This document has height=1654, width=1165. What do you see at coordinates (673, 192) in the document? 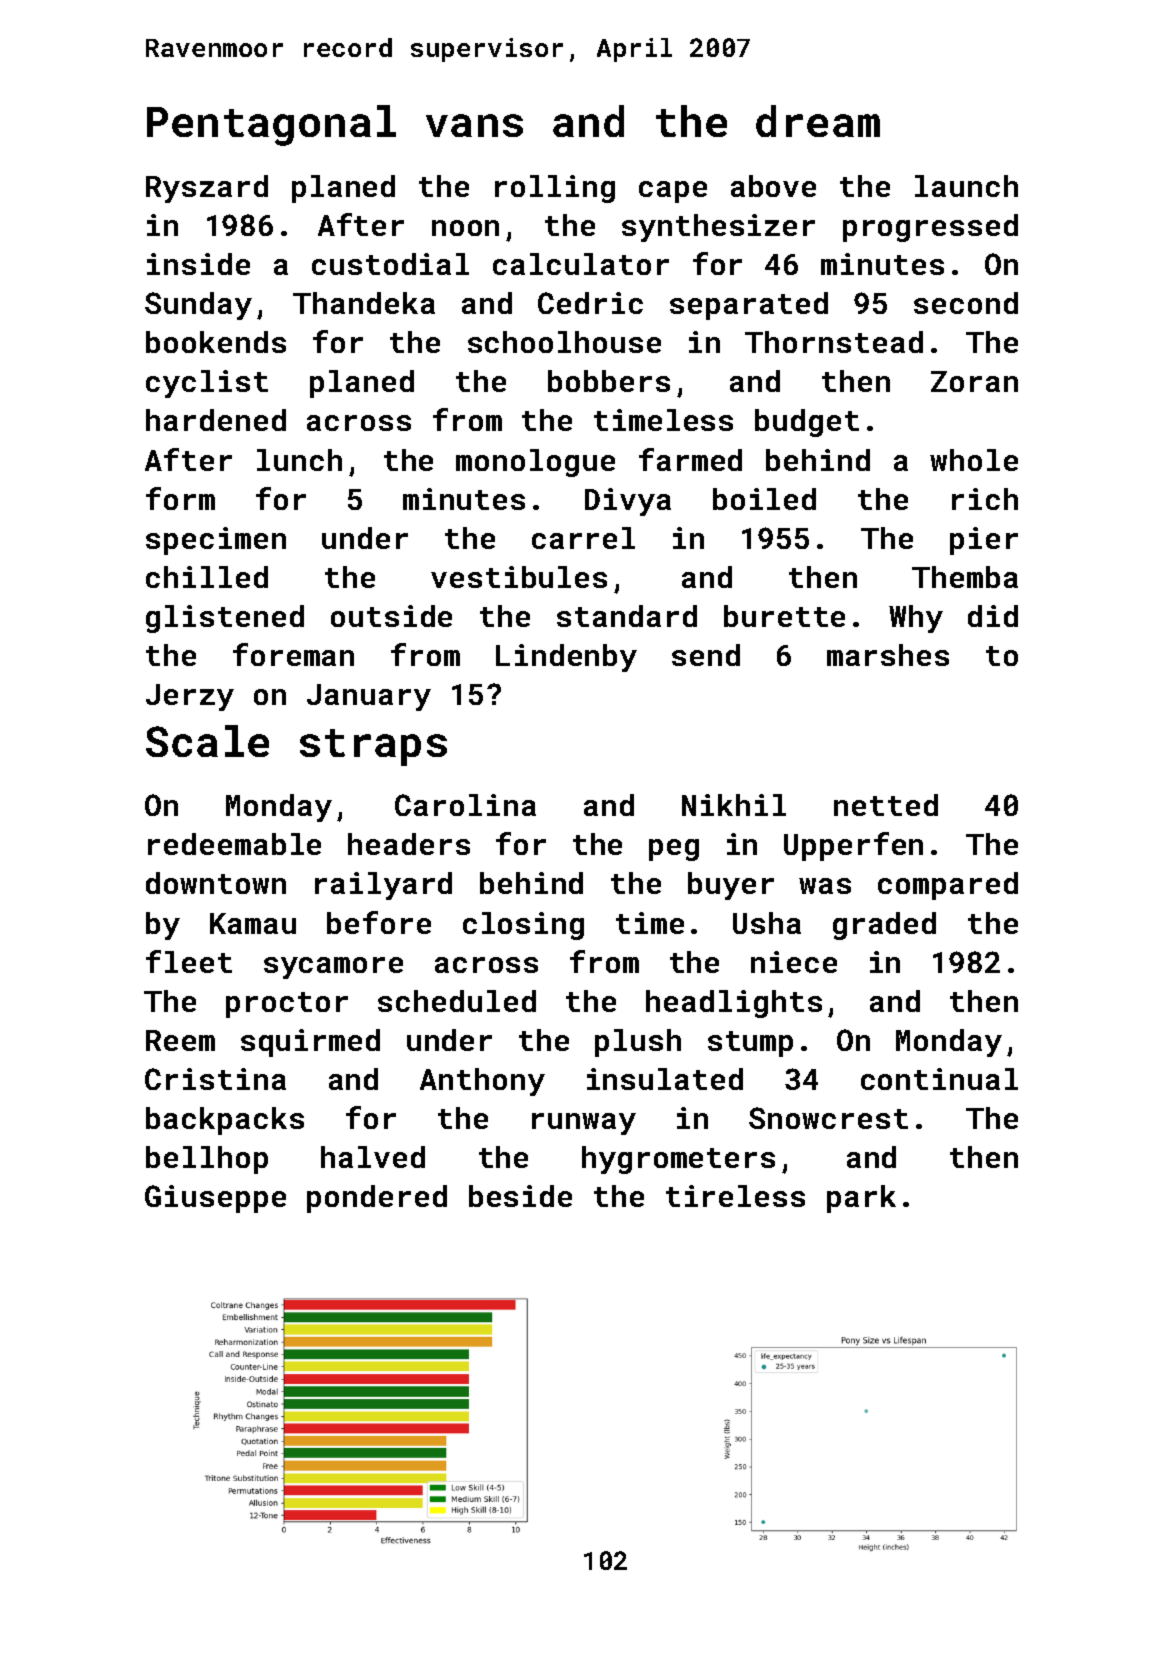
I see `cape` at bounding box center [673, 192].
